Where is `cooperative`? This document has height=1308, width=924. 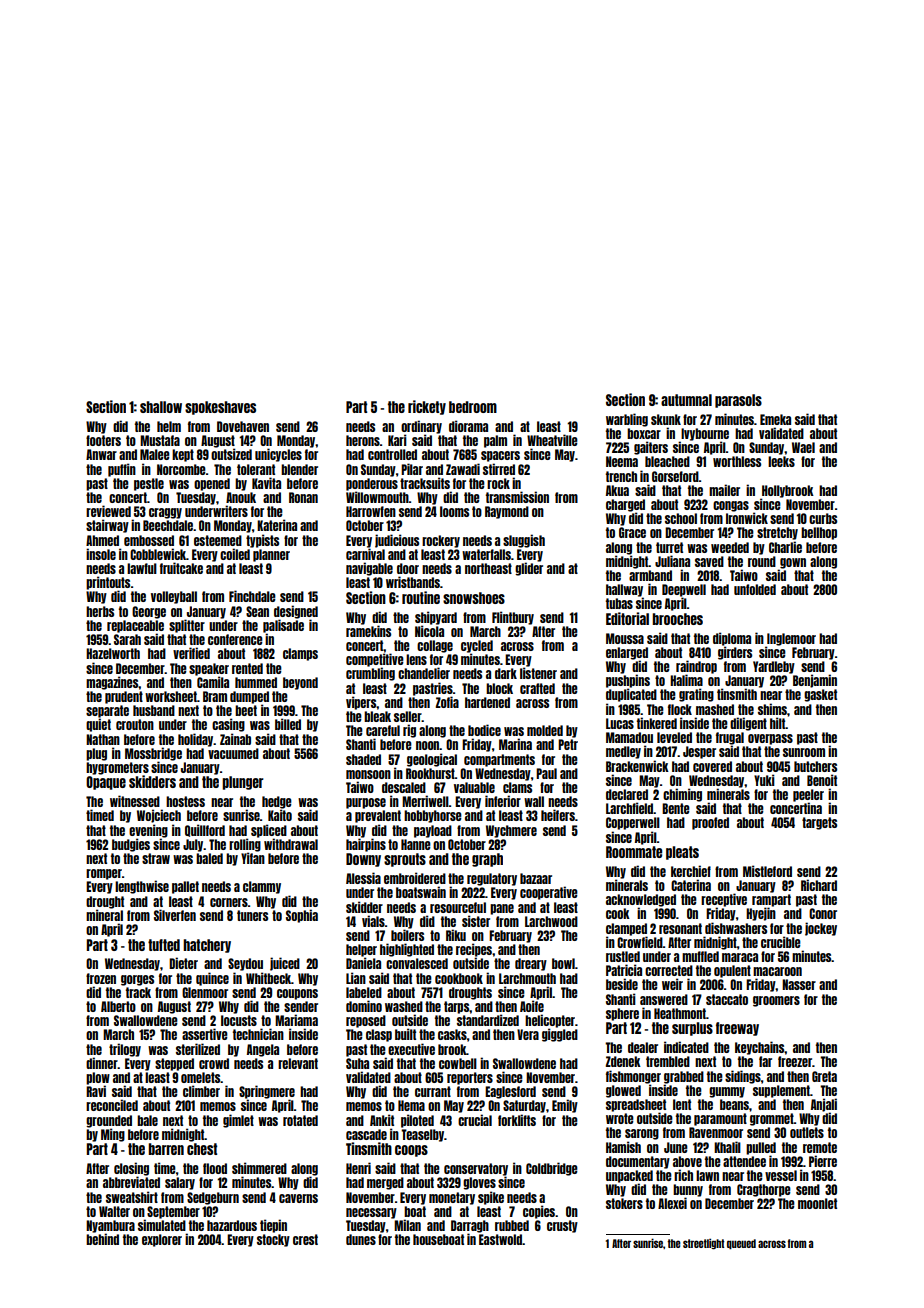 cooperative is located at coordinates (549, 893).
